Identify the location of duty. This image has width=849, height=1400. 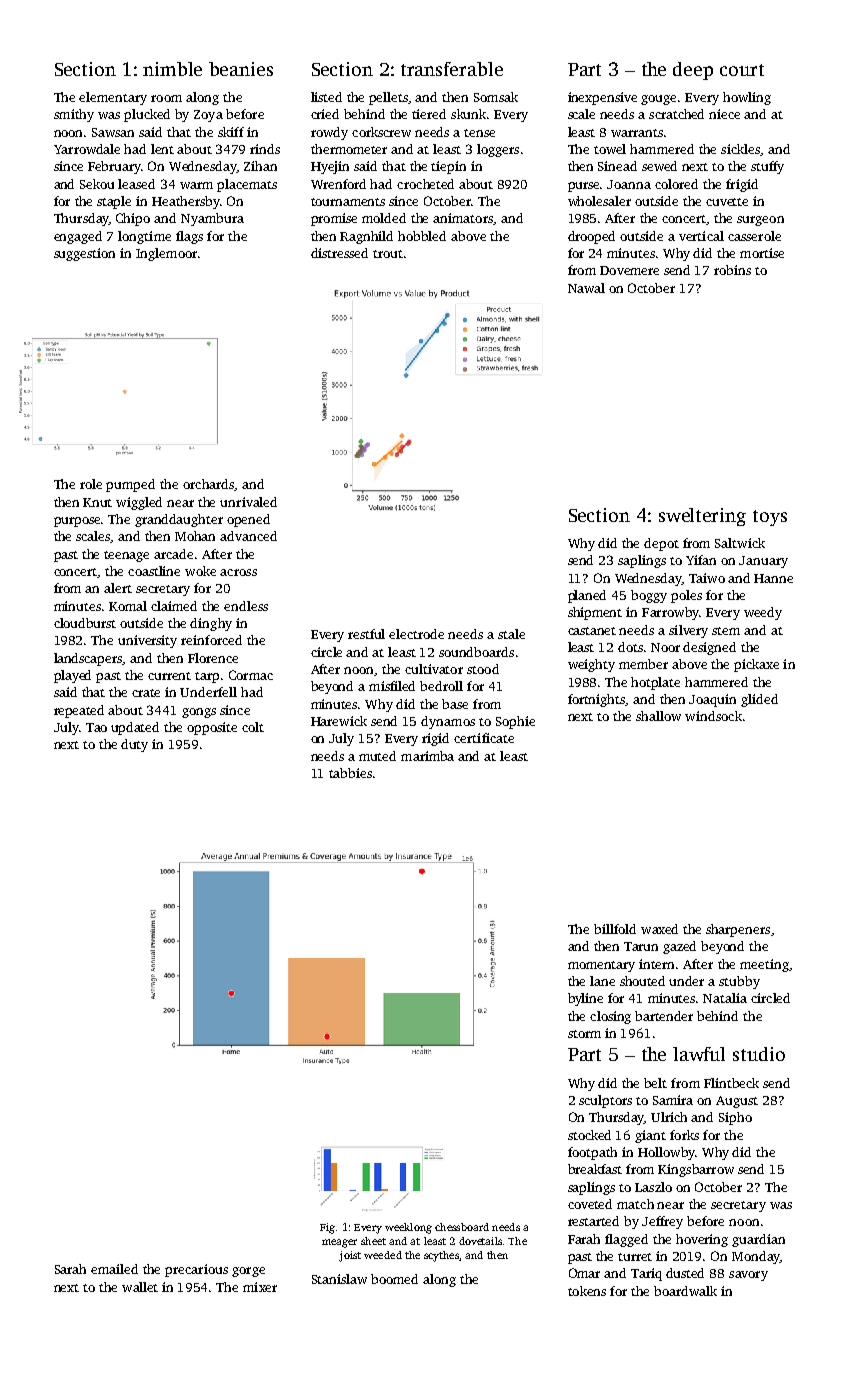
(134, 745).
